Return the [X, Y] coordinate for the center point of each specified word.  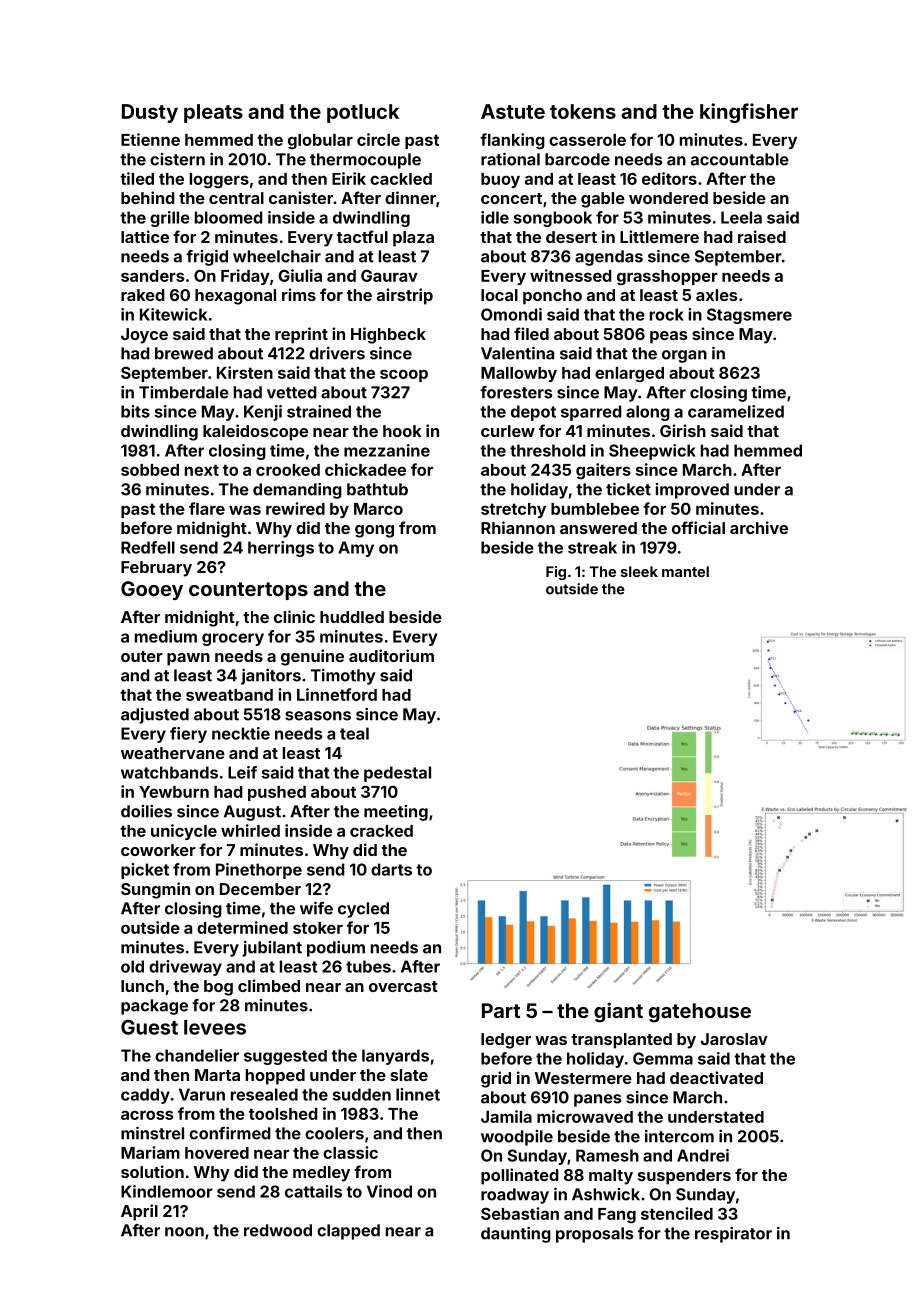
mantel [685, 571]
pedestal [397, 774]
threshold [548, 450]
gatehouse [700, 1013]
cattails [313, 1191]
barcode [577, 159]
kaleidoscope [255, 432]
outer [142, 656]
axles [716, 295]
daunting [516, 1235]
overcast [403, 986]
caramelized [736, 411]
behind [148, 197]
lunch [142, 986]
